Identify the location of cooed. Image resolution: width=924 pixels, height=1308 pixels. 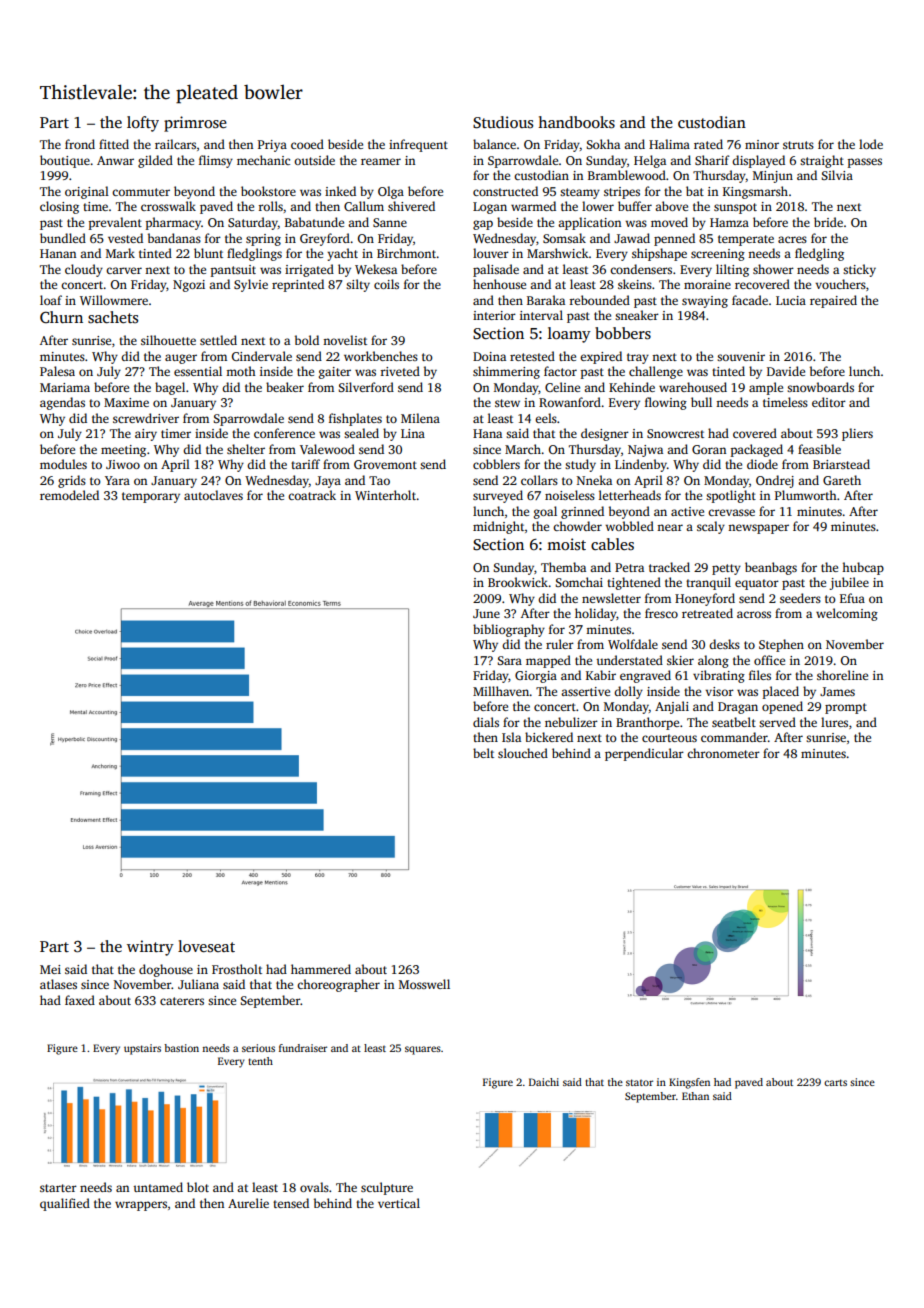
(307, 144).
